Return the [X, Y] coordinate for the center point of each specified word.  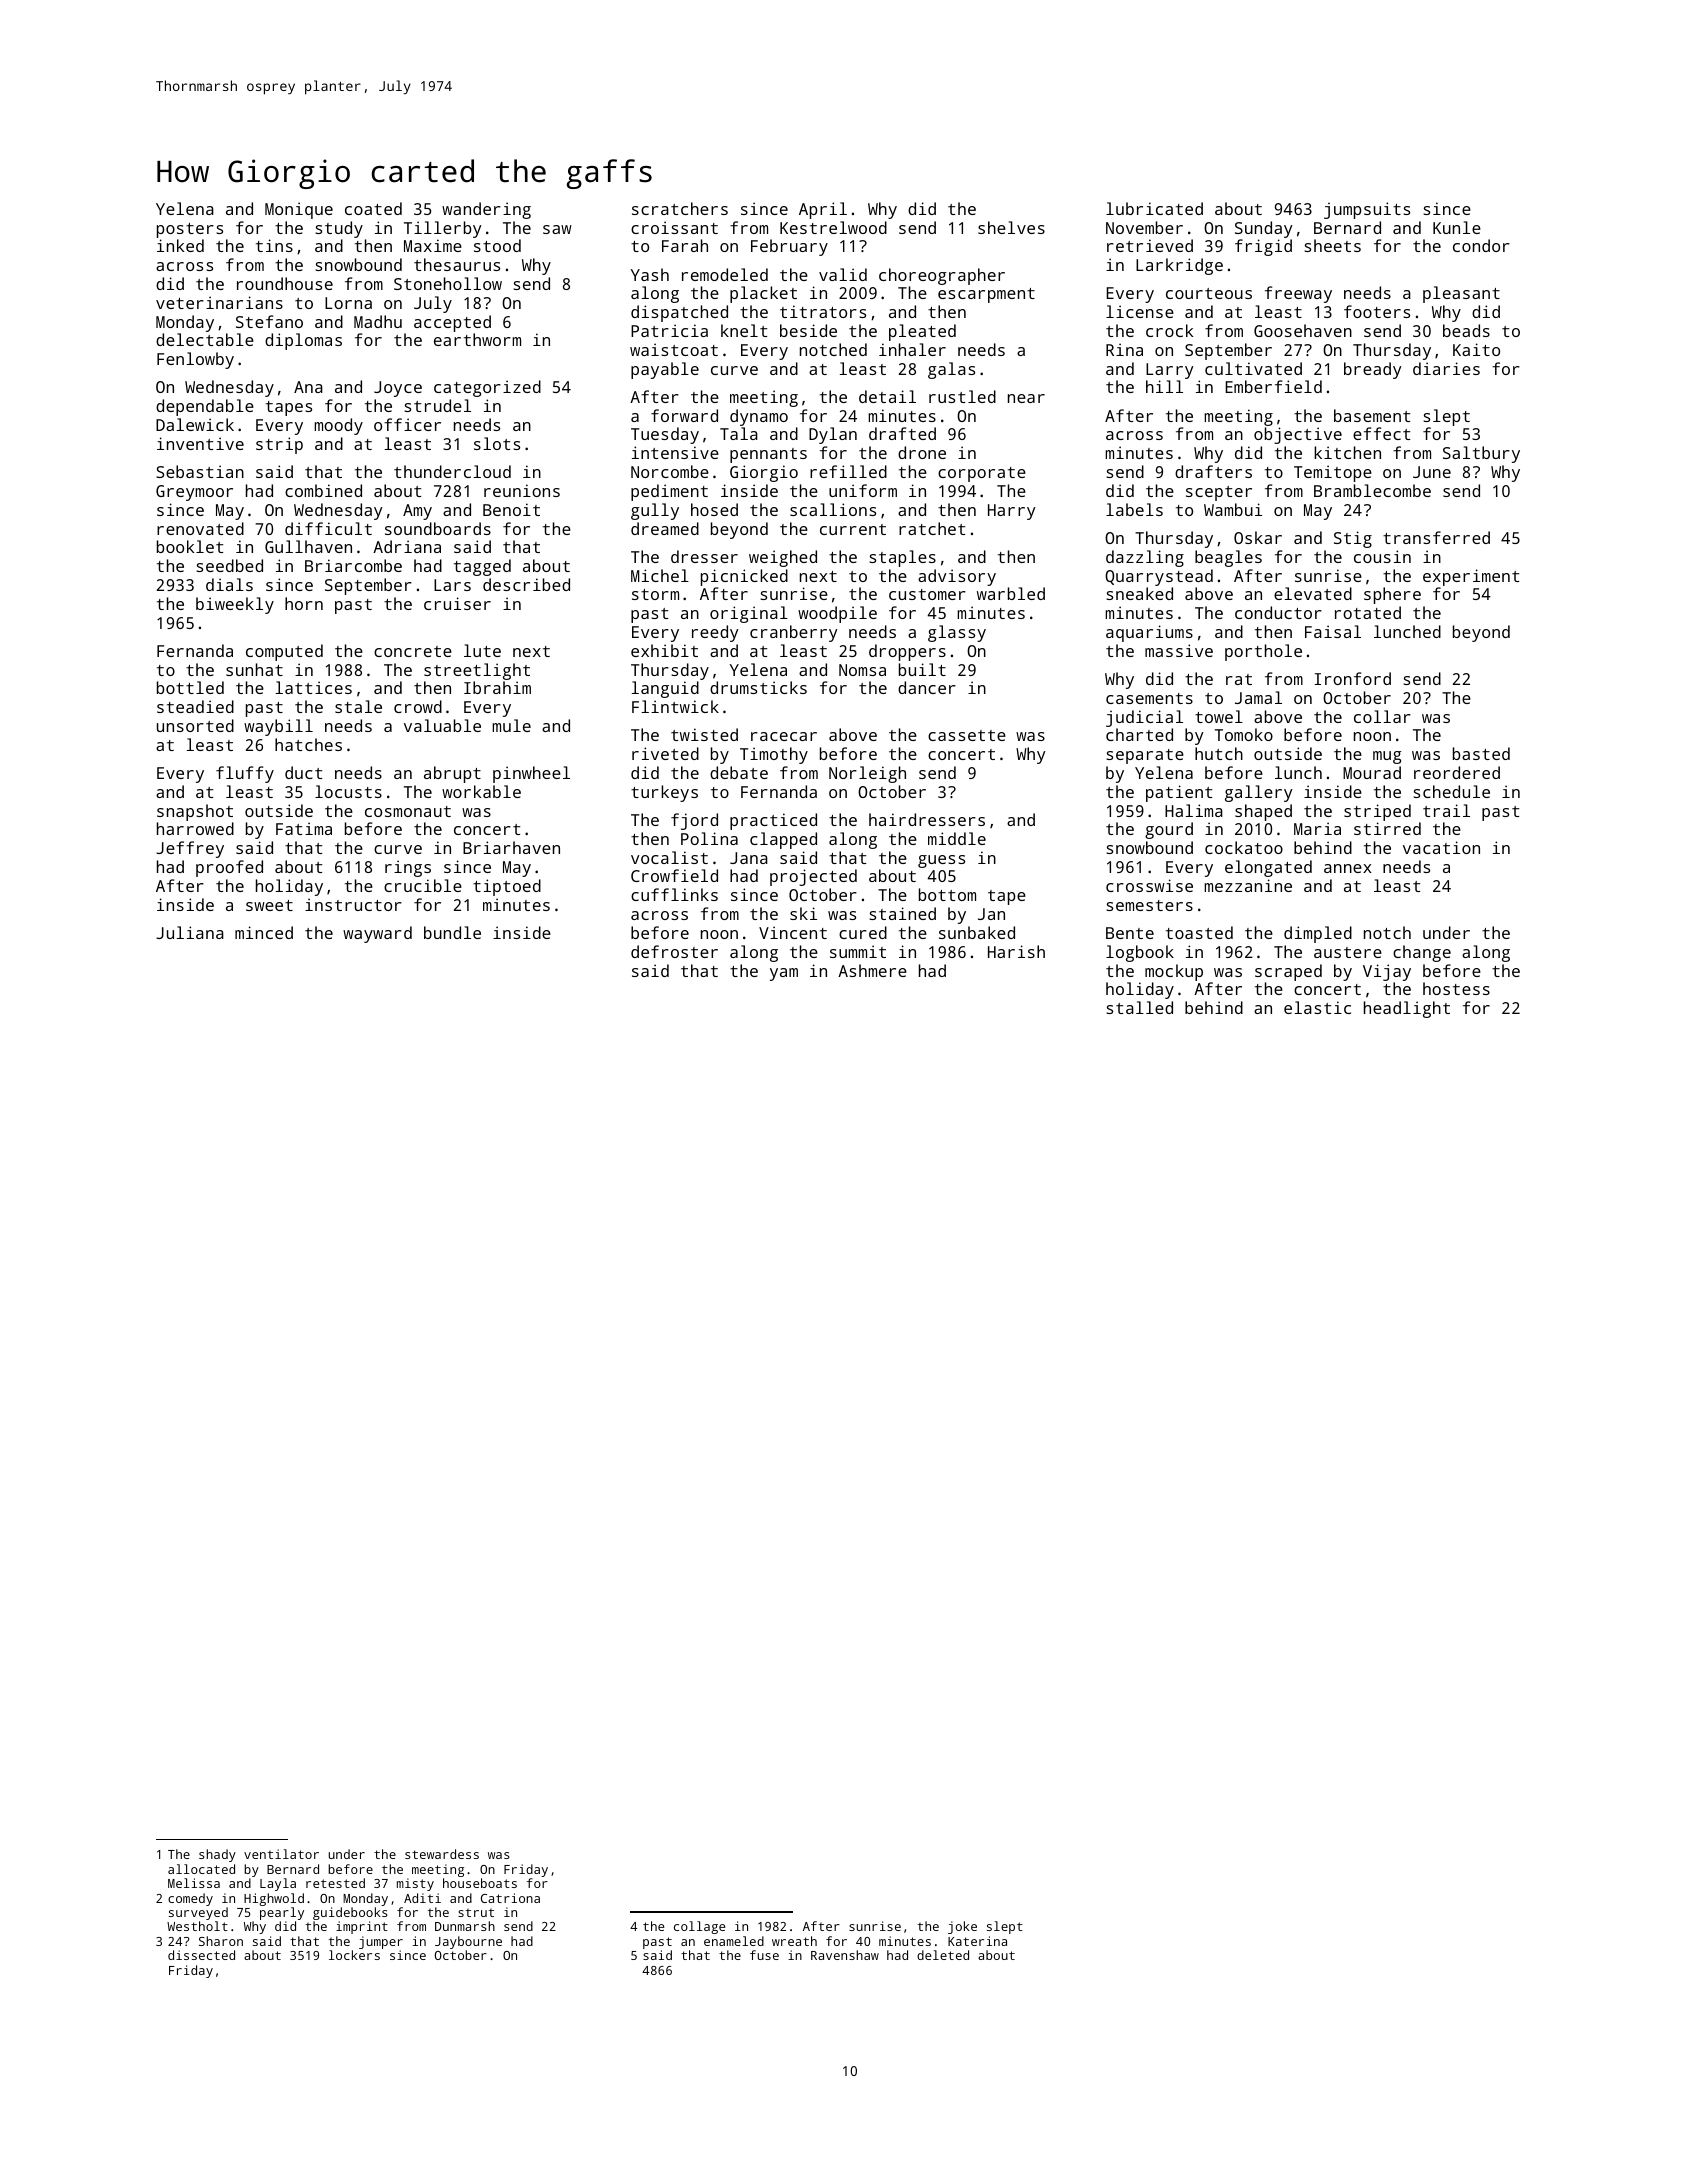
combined [323, 490]
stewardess [442, 1854]
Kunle [1457, 227]
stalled [1140, 1007]
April [823, 210]
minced [264, 932]
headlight [1407, 1009]
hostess [1456, 988]
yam [784, 974]
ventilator [281, 1854]
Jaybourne [468, 1942]
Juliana [190, 932]
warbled [1011, 593]
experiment [1471, 577]
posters [190, 230]
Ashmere [872, 970]
